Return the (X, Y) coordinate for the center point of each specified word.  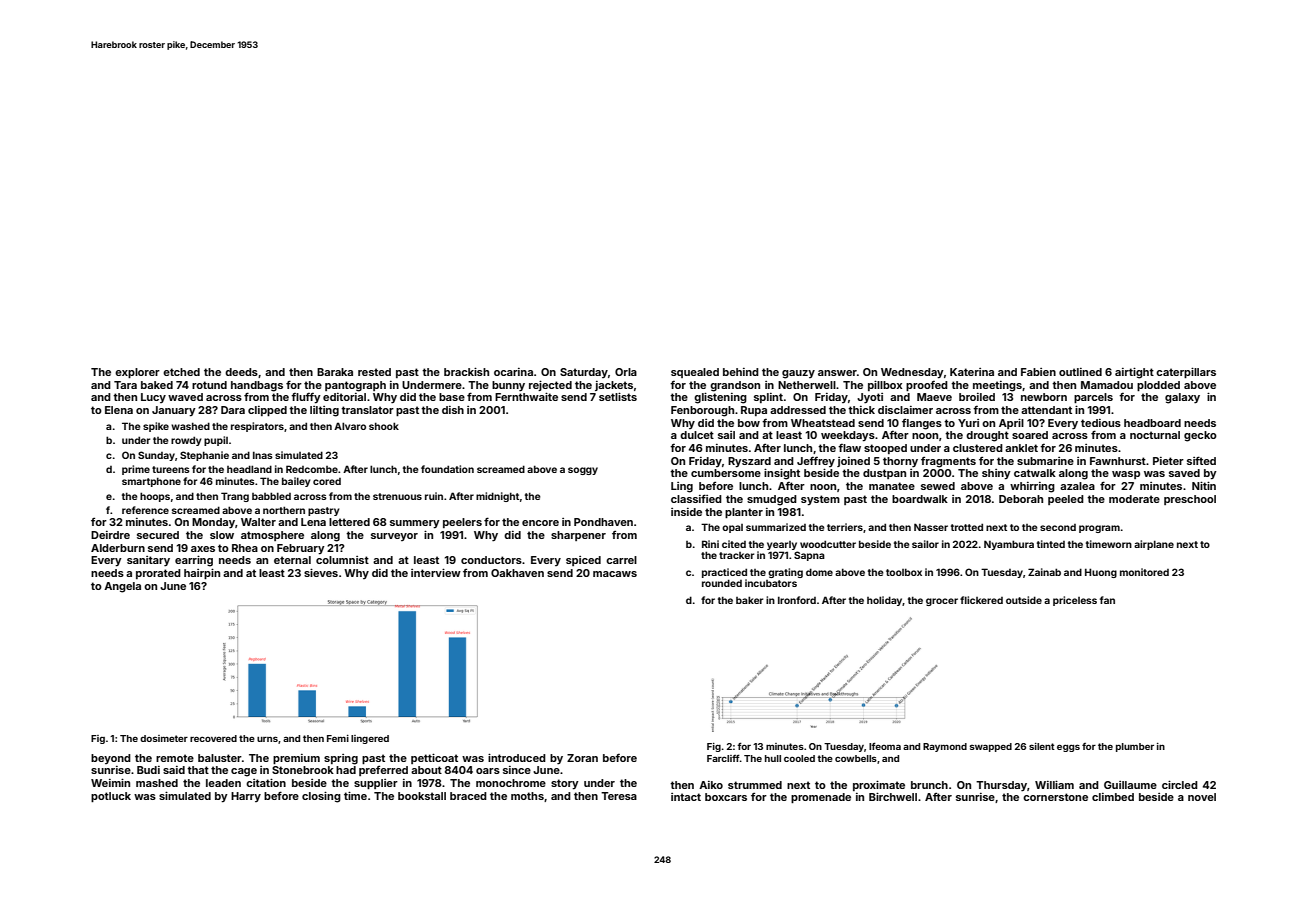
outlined (1080, 372)
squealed (695, 373)
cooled (799, 758)
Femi (338, 738)
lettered (349, 522)
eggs (1068, 748)
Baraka (335, 372)
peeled (1066, 500)
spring (341, 759)
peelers (462, 523)
